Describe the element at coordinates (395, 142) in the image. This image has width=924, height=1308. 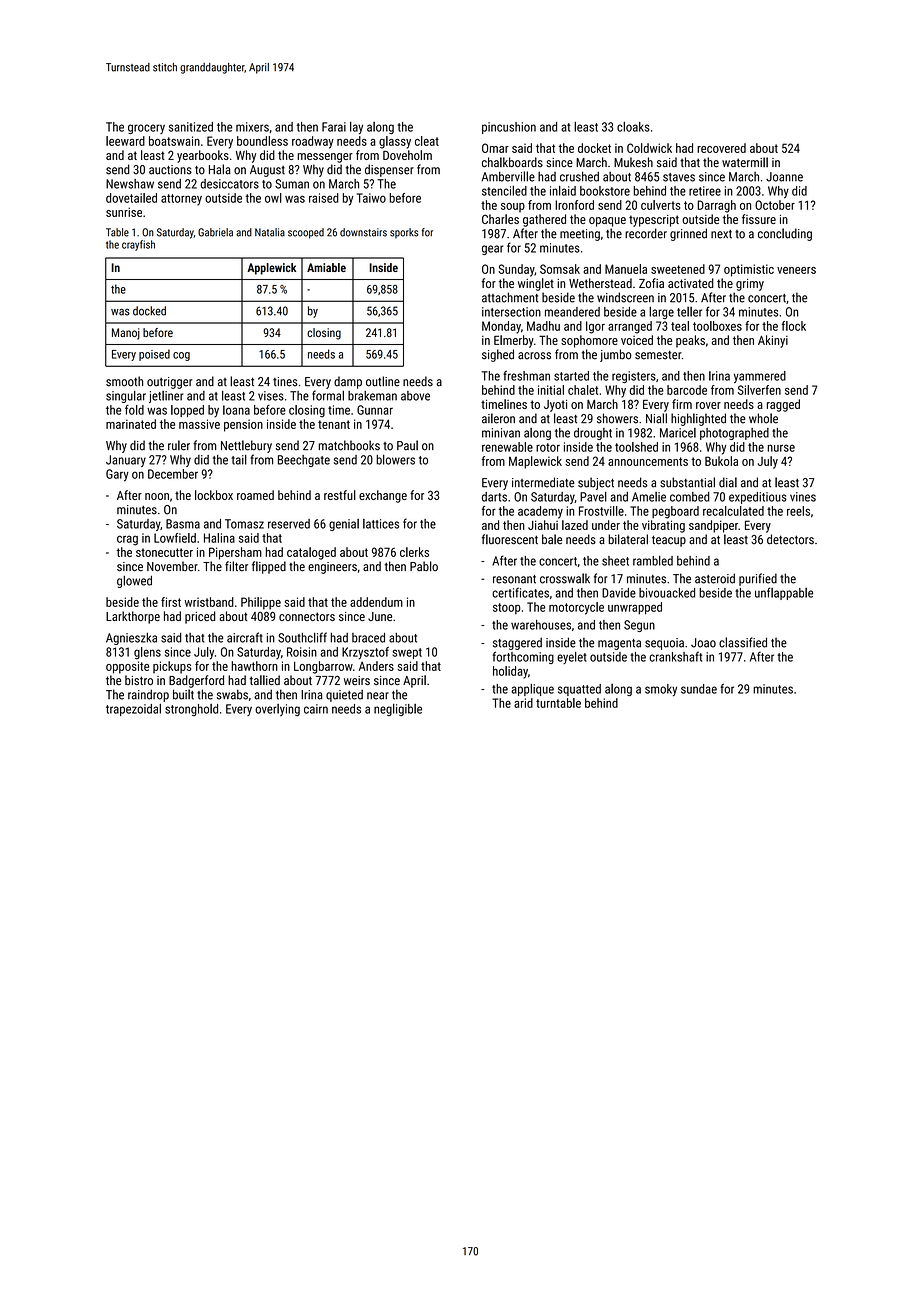
I see `glassy` at that location.
